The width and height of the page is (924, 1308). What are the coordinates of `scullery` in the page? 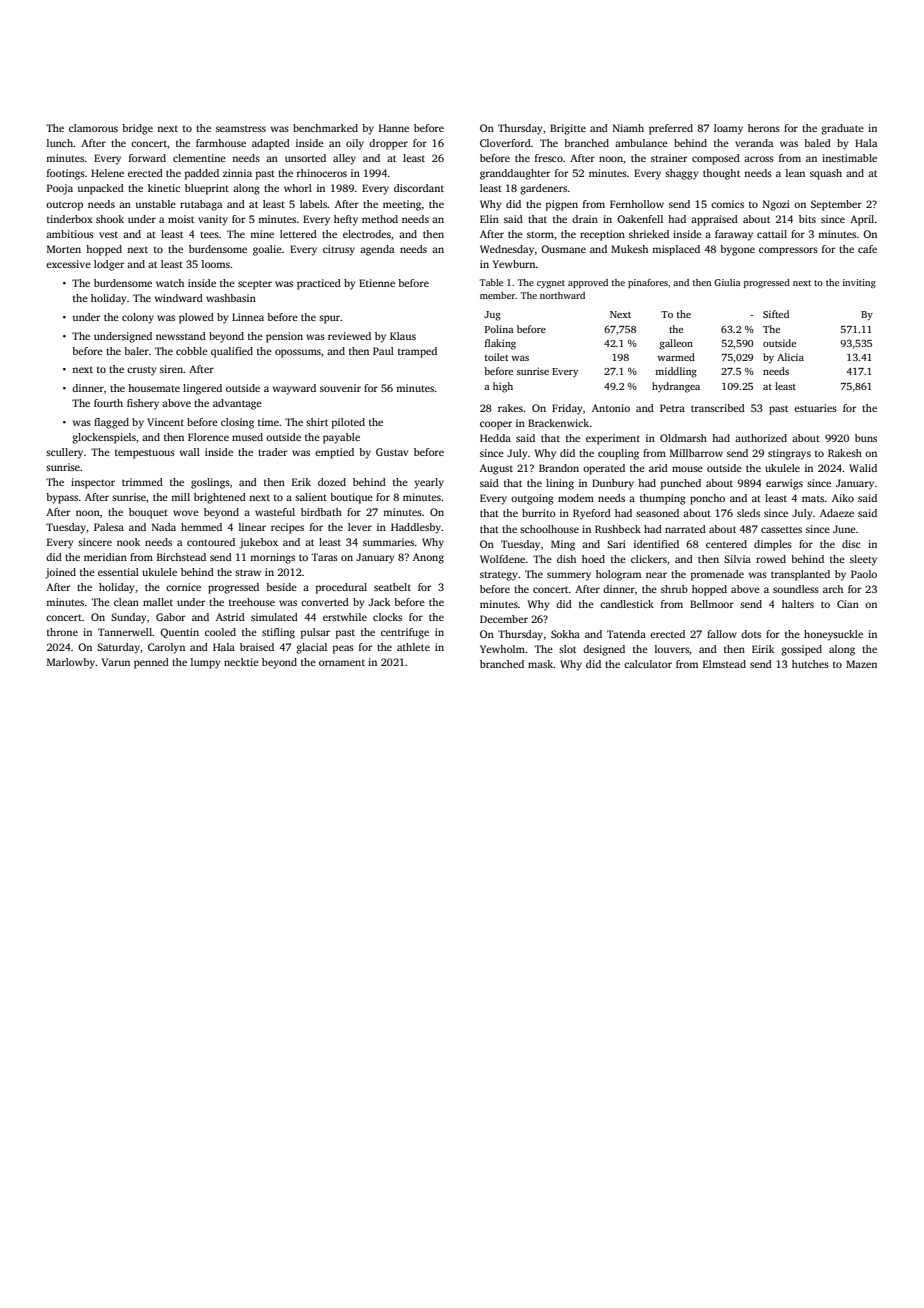 It's located at (64, 453).
